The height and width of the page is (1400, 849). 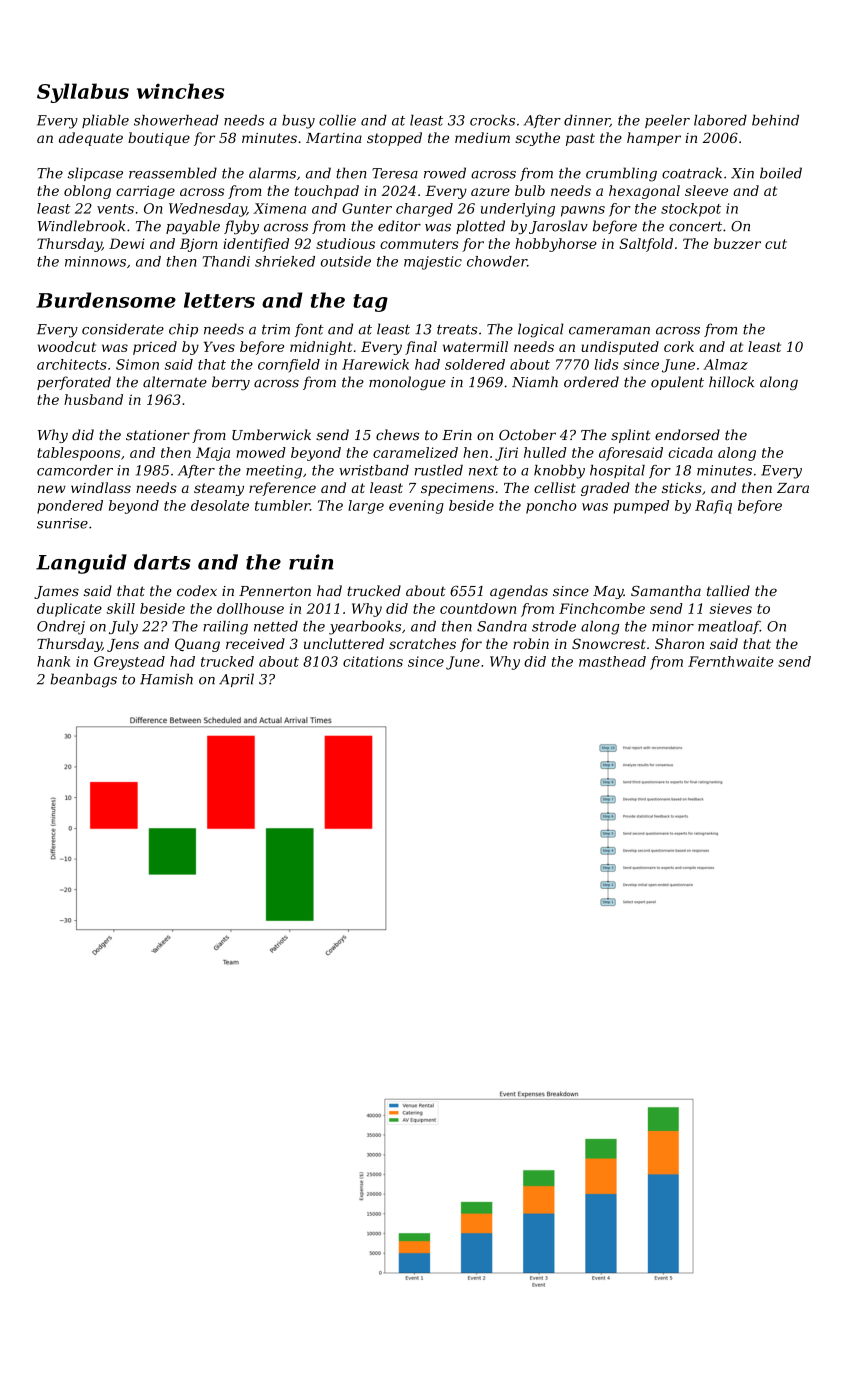 I want to click on sunrise, so click(x=62, y=523).
